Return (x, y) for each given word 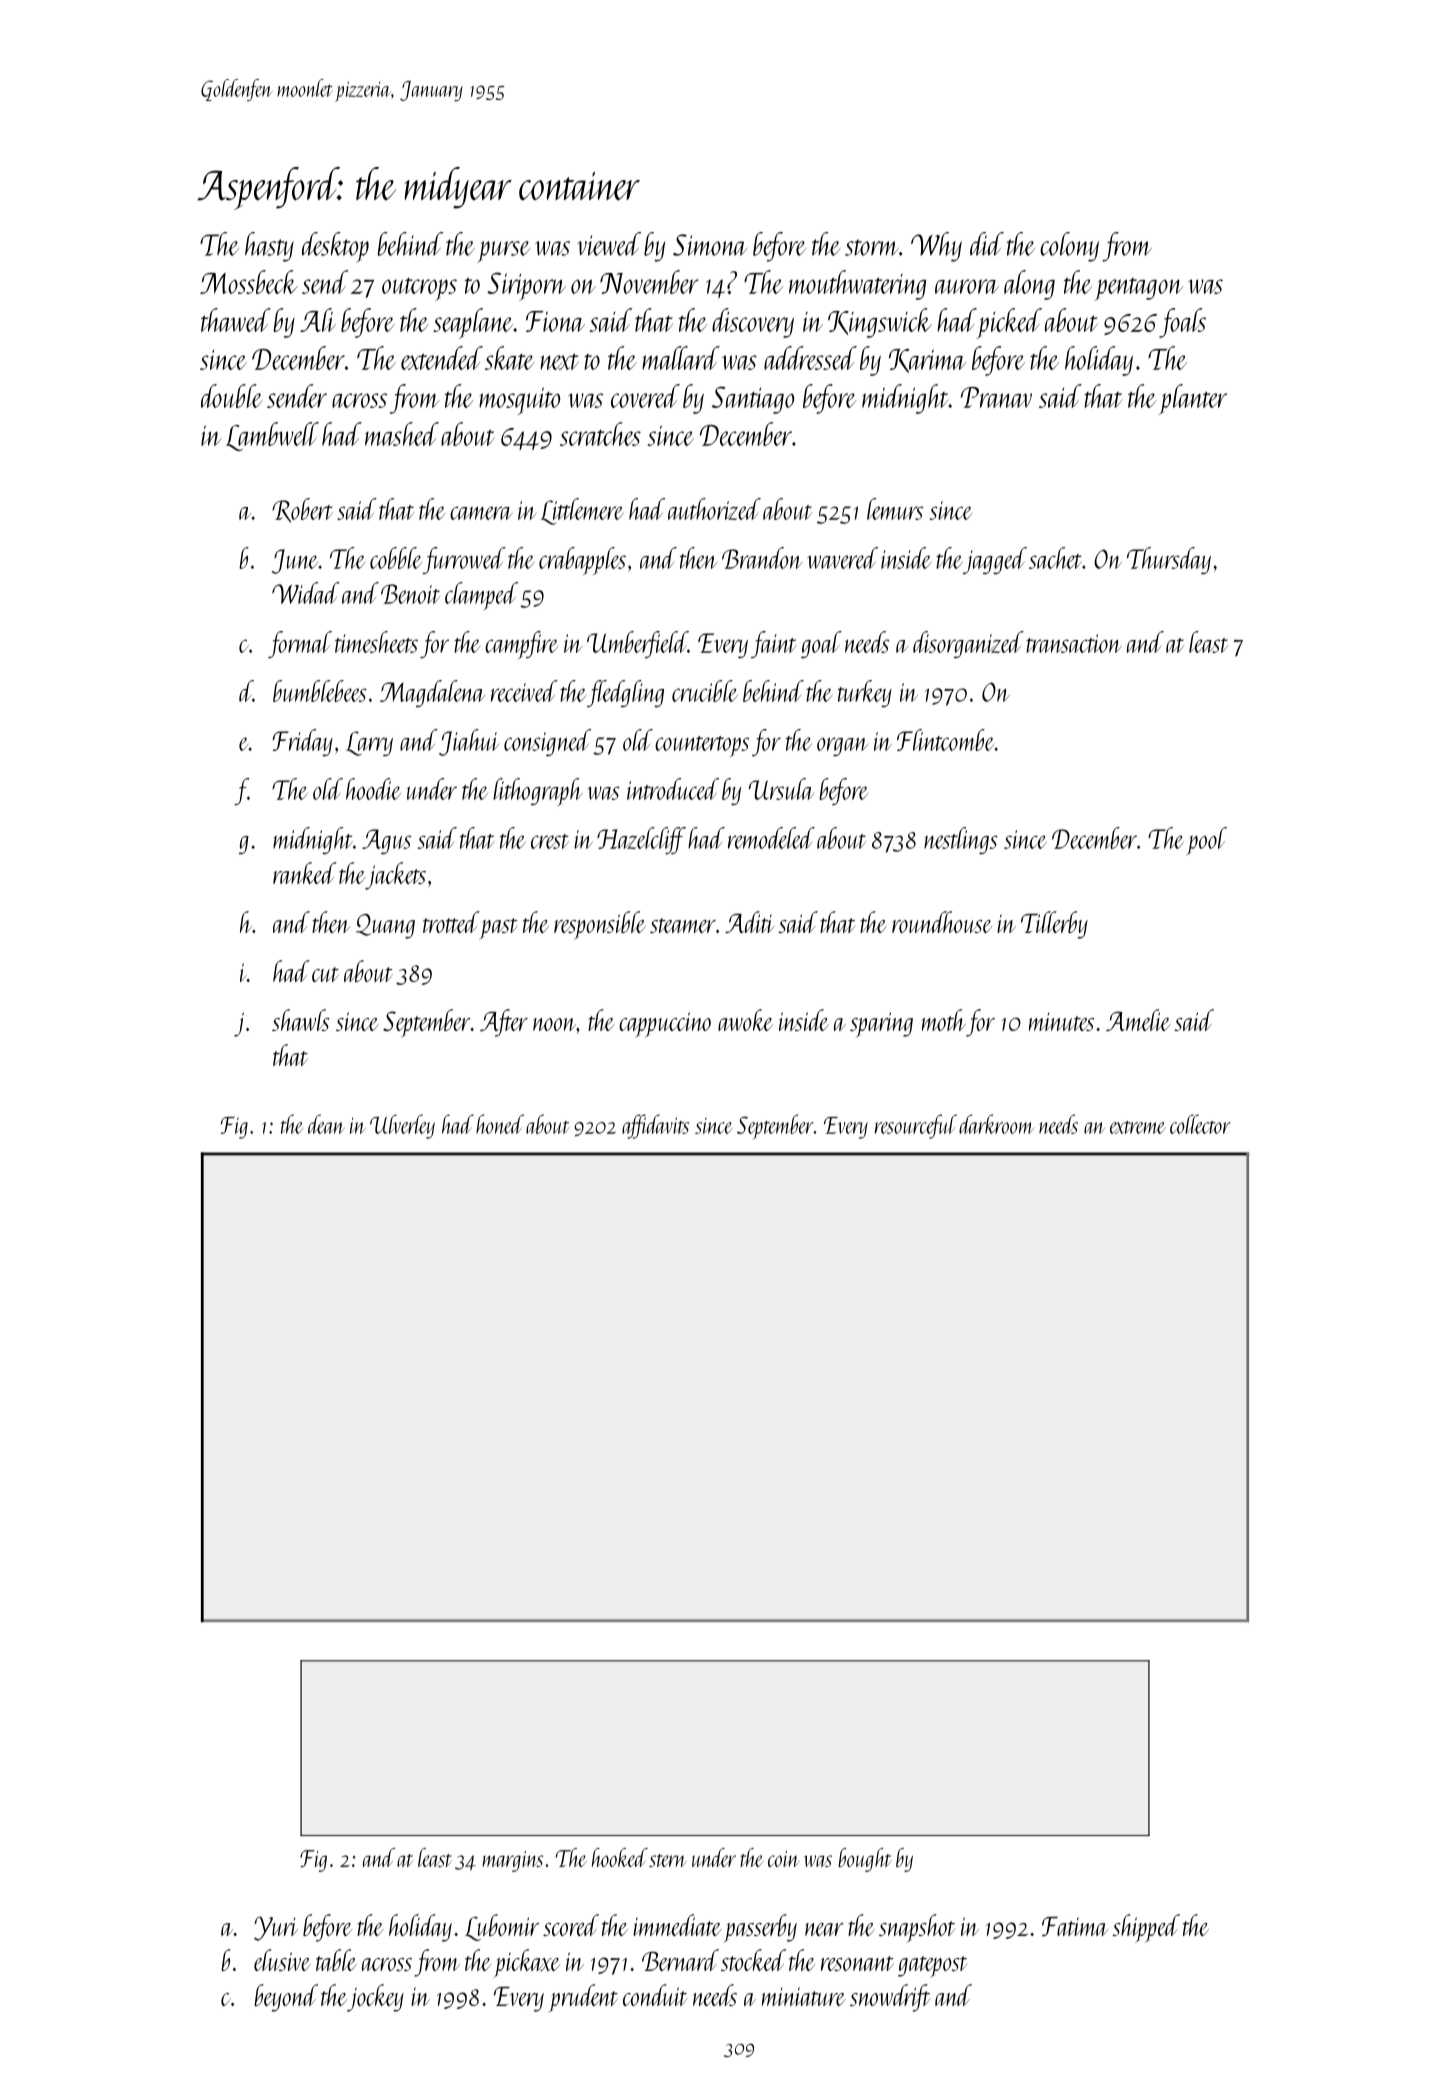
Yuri (276, 1928)
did (987, 244)
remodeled (771, 838)
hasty (269, 247)
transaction (1074, 643)
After (504, 1023)
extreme (1137, 1127)
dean (326, 1124)
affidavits (655, 1126)
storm (872, 247)
